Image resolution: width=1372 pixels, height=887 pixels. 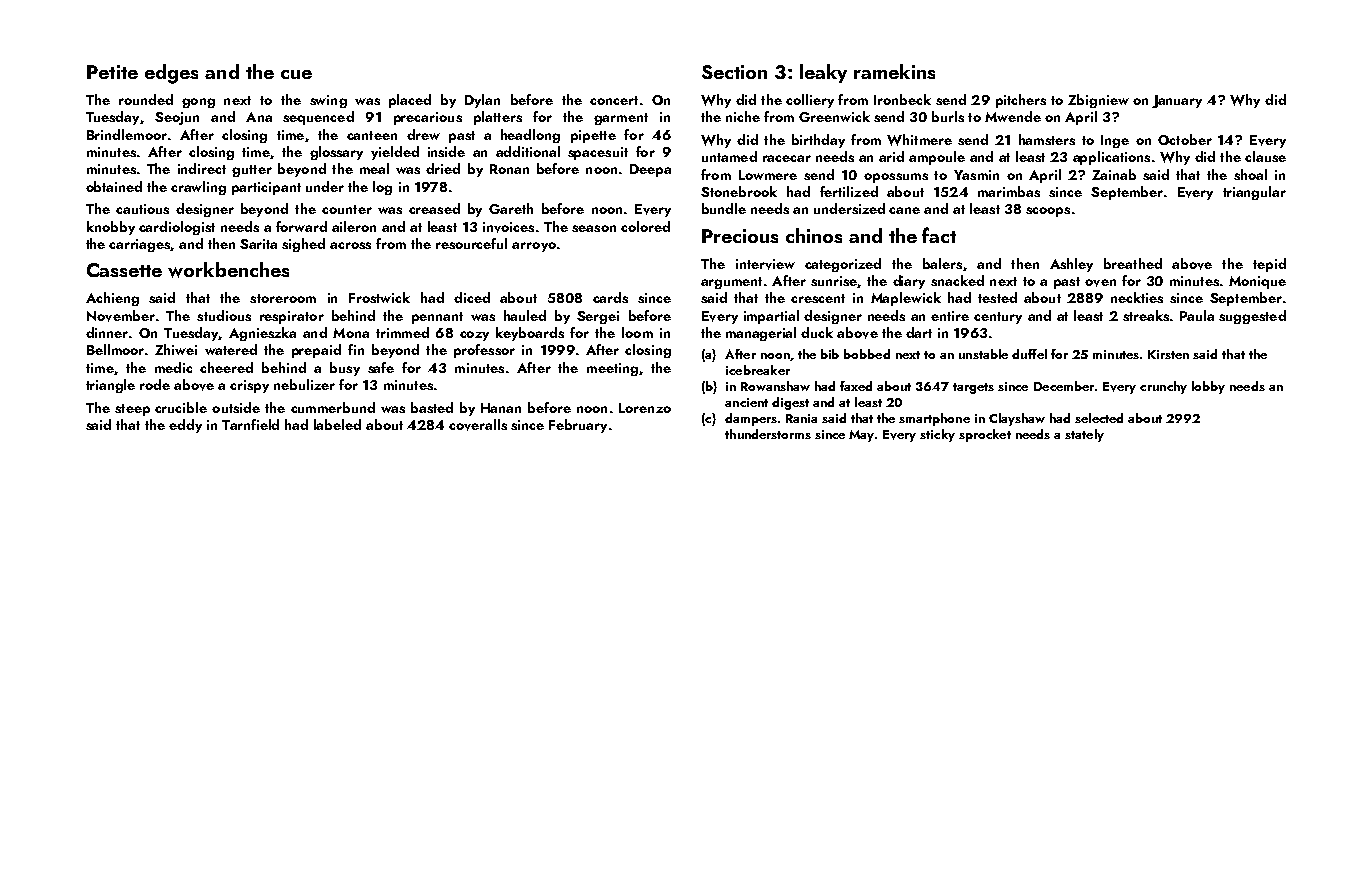 What do you see at coordinates (266, 188) in the page?
I see `participant` at bounding box center [266, 188].
